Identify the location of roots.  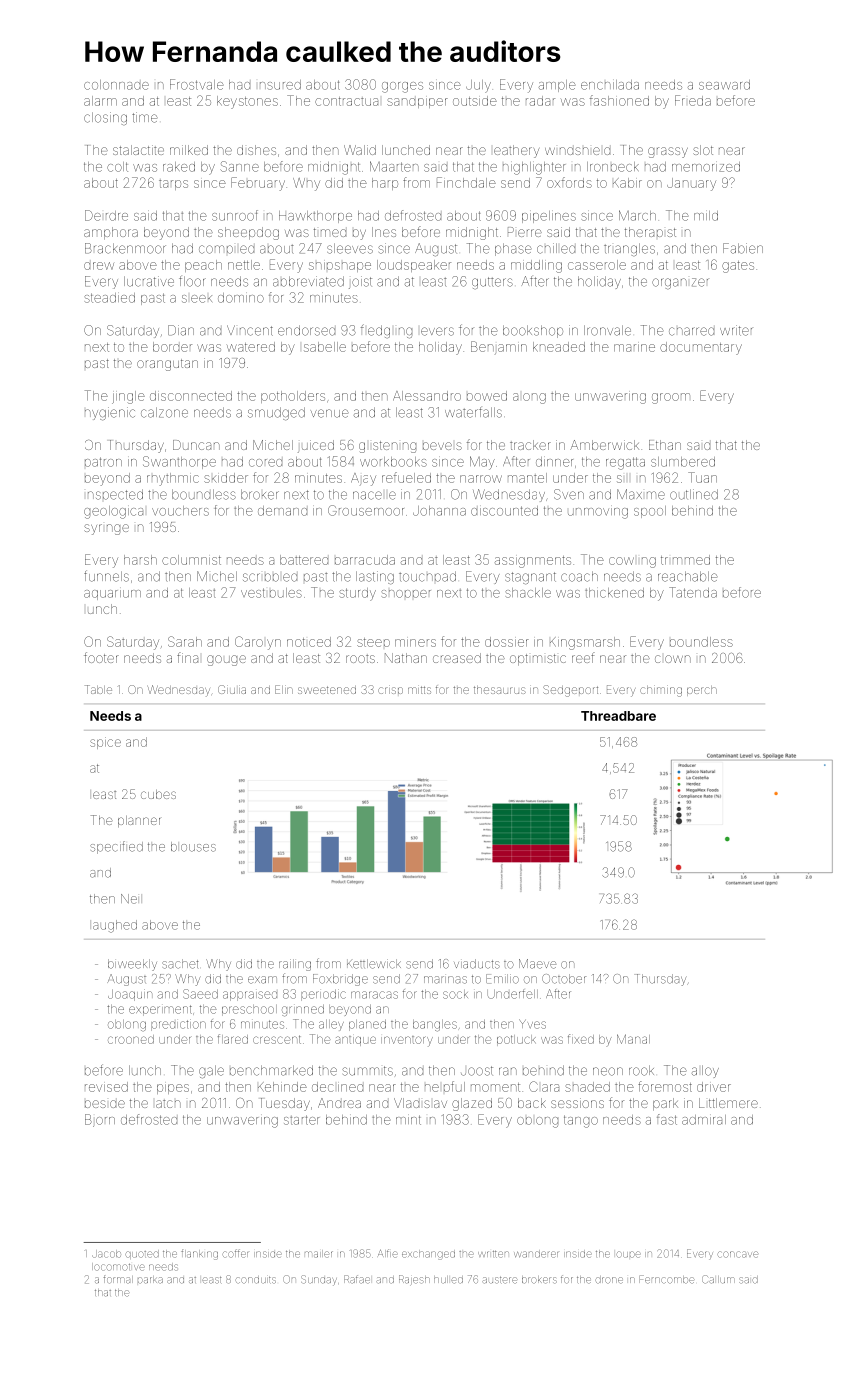
(360, 659).
